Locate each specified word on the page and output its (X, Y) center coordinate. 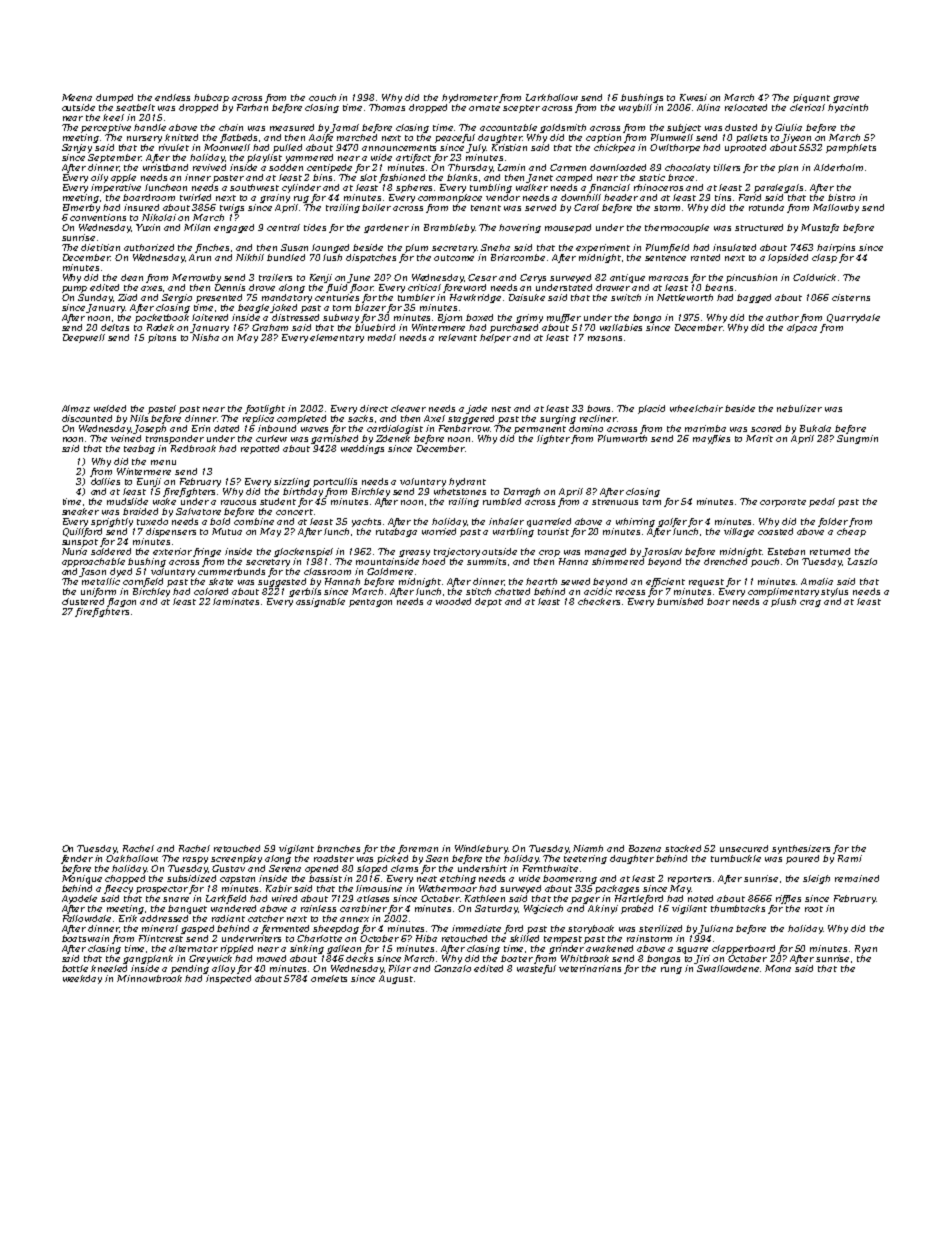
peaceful (455, 138)
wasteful (536, 969)
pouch (765, 562)
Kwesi (693, 97)
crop (549, 553)
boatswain (85, 938)
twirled (195, 197)
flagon (121, 602)
